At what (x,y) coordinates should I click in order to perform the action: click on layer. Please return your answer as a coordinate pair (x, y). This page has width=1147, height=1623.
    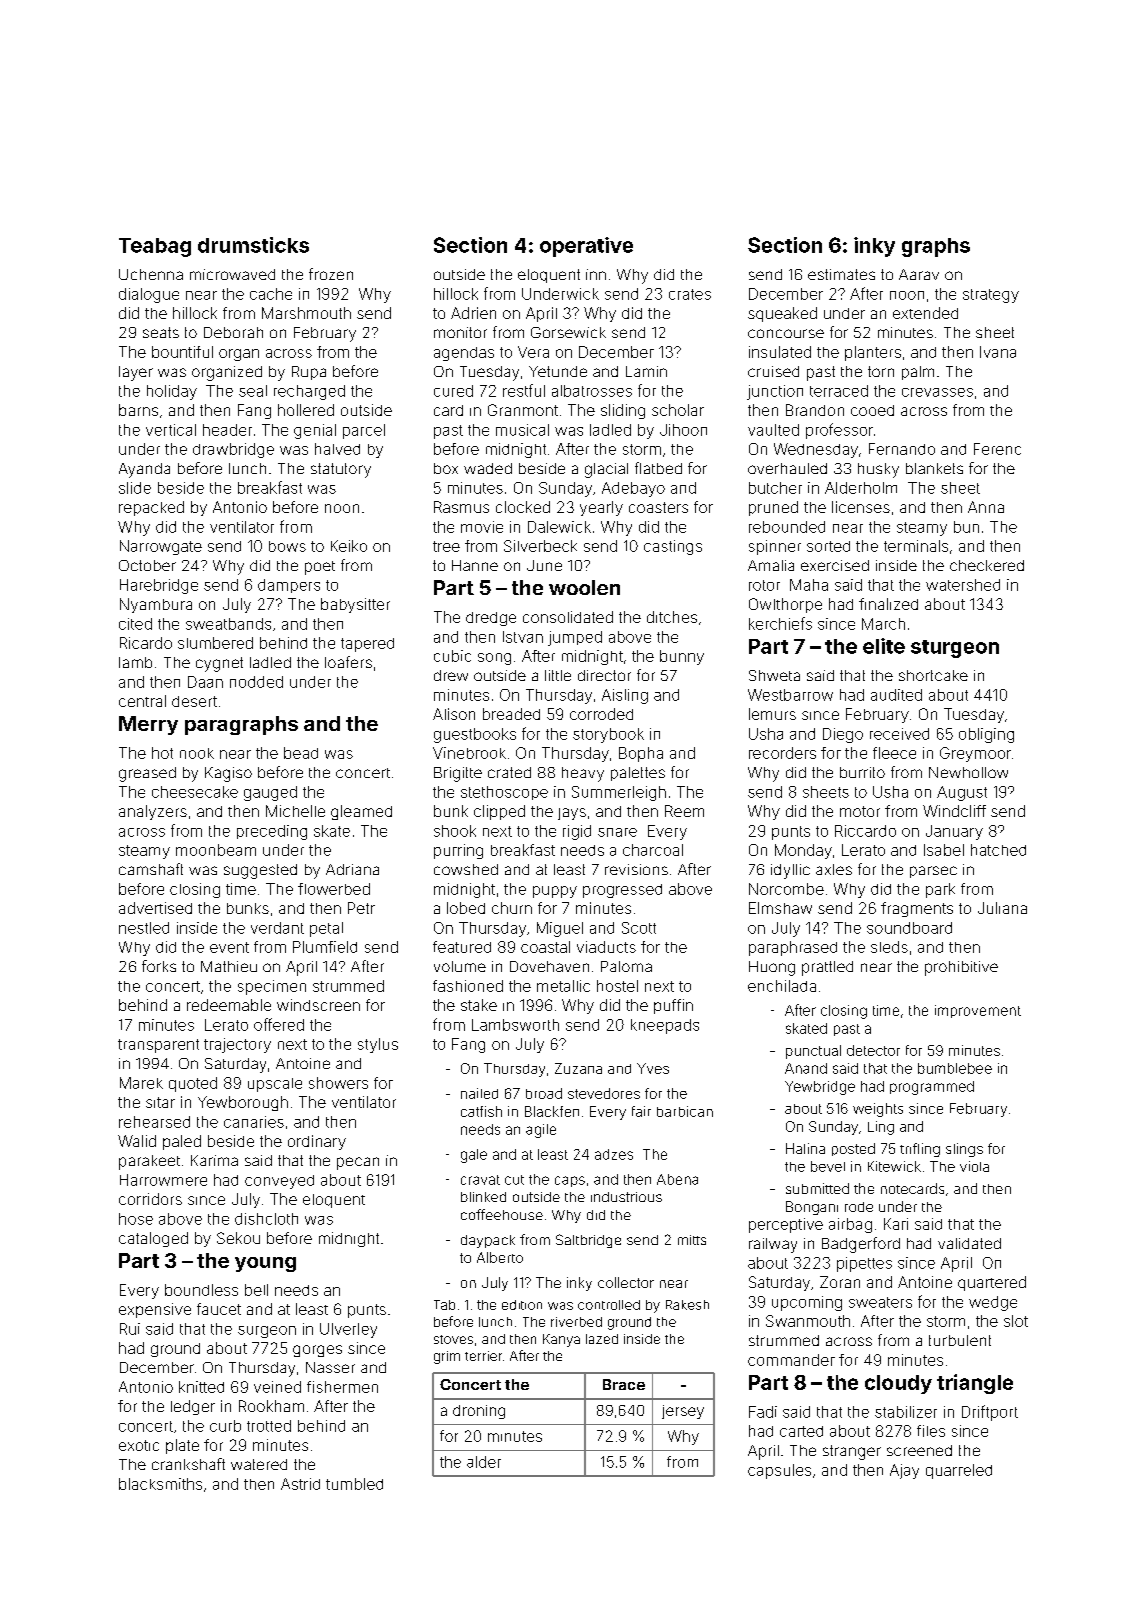
    Looking at the image, I should click on (136, 373).
